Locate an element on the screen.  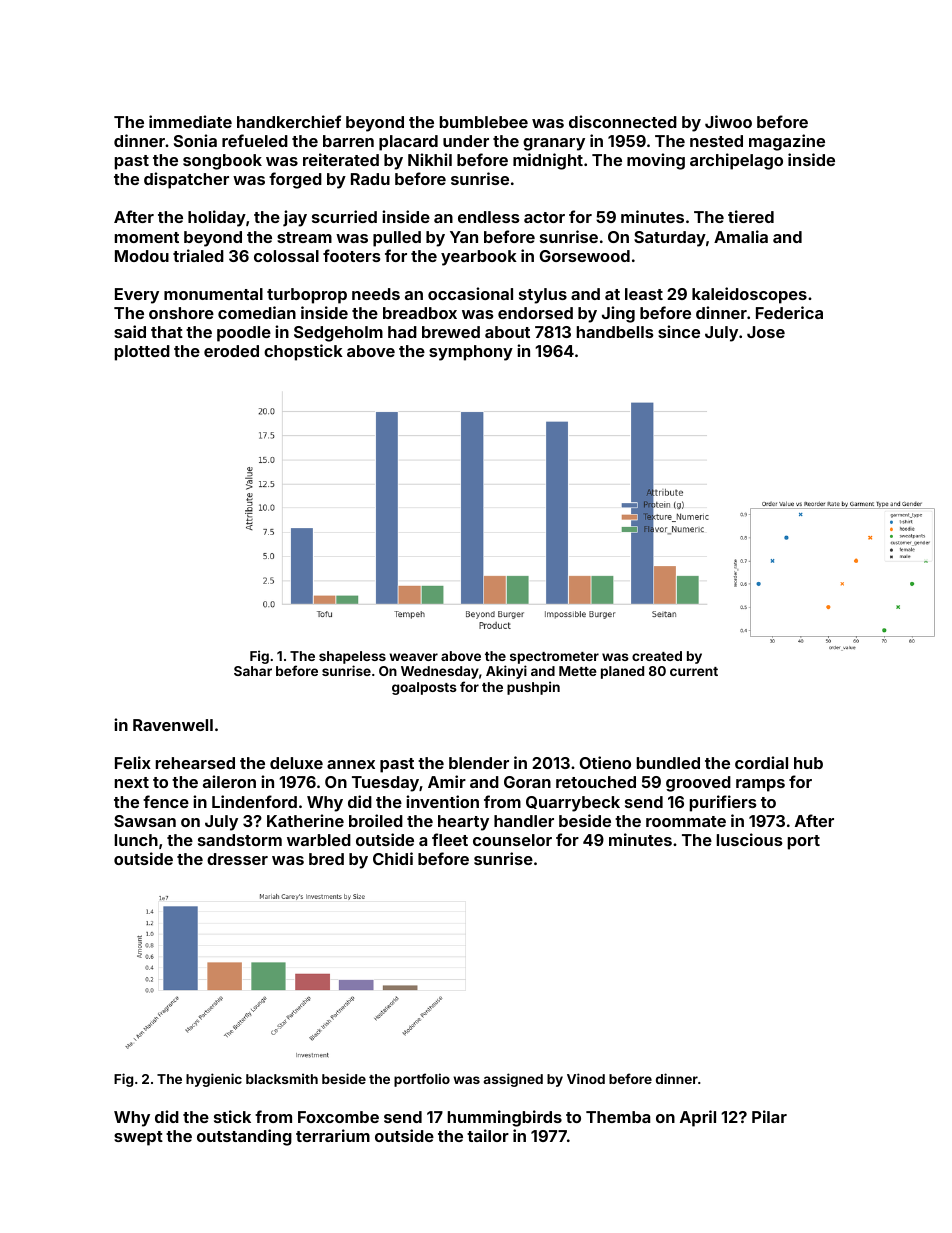
Jiwoo is located at coordinates (728, 121).
